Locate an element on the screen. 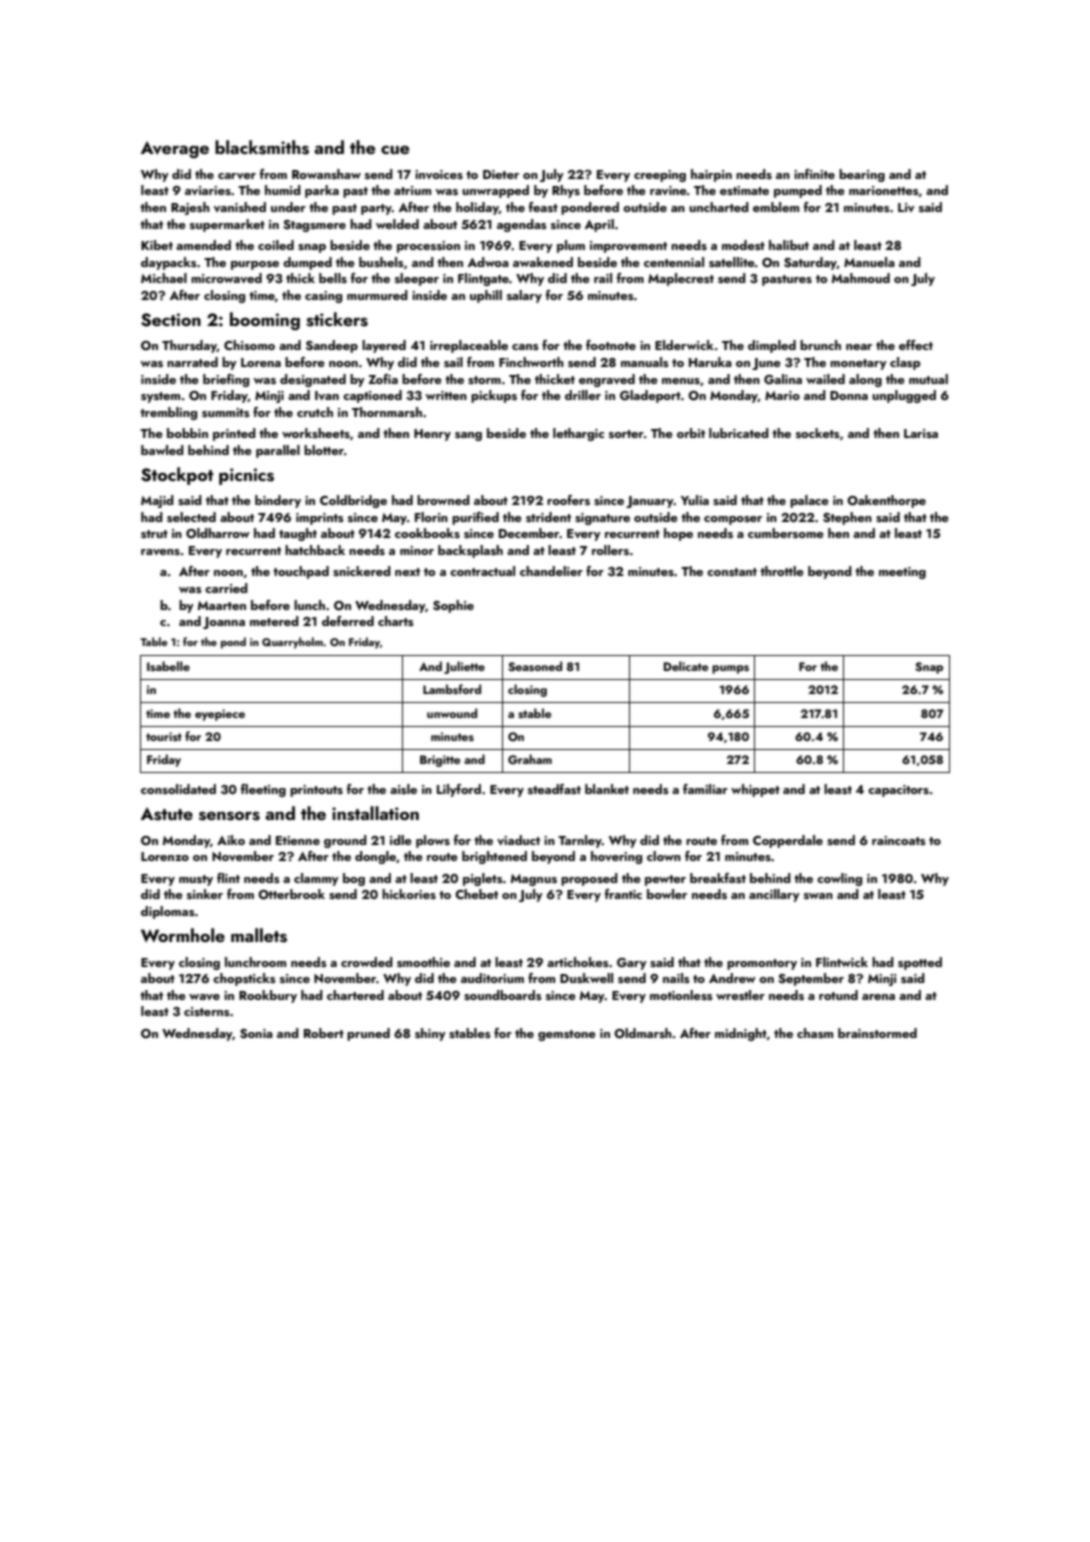  hope is located at coordinates (678, 534).
